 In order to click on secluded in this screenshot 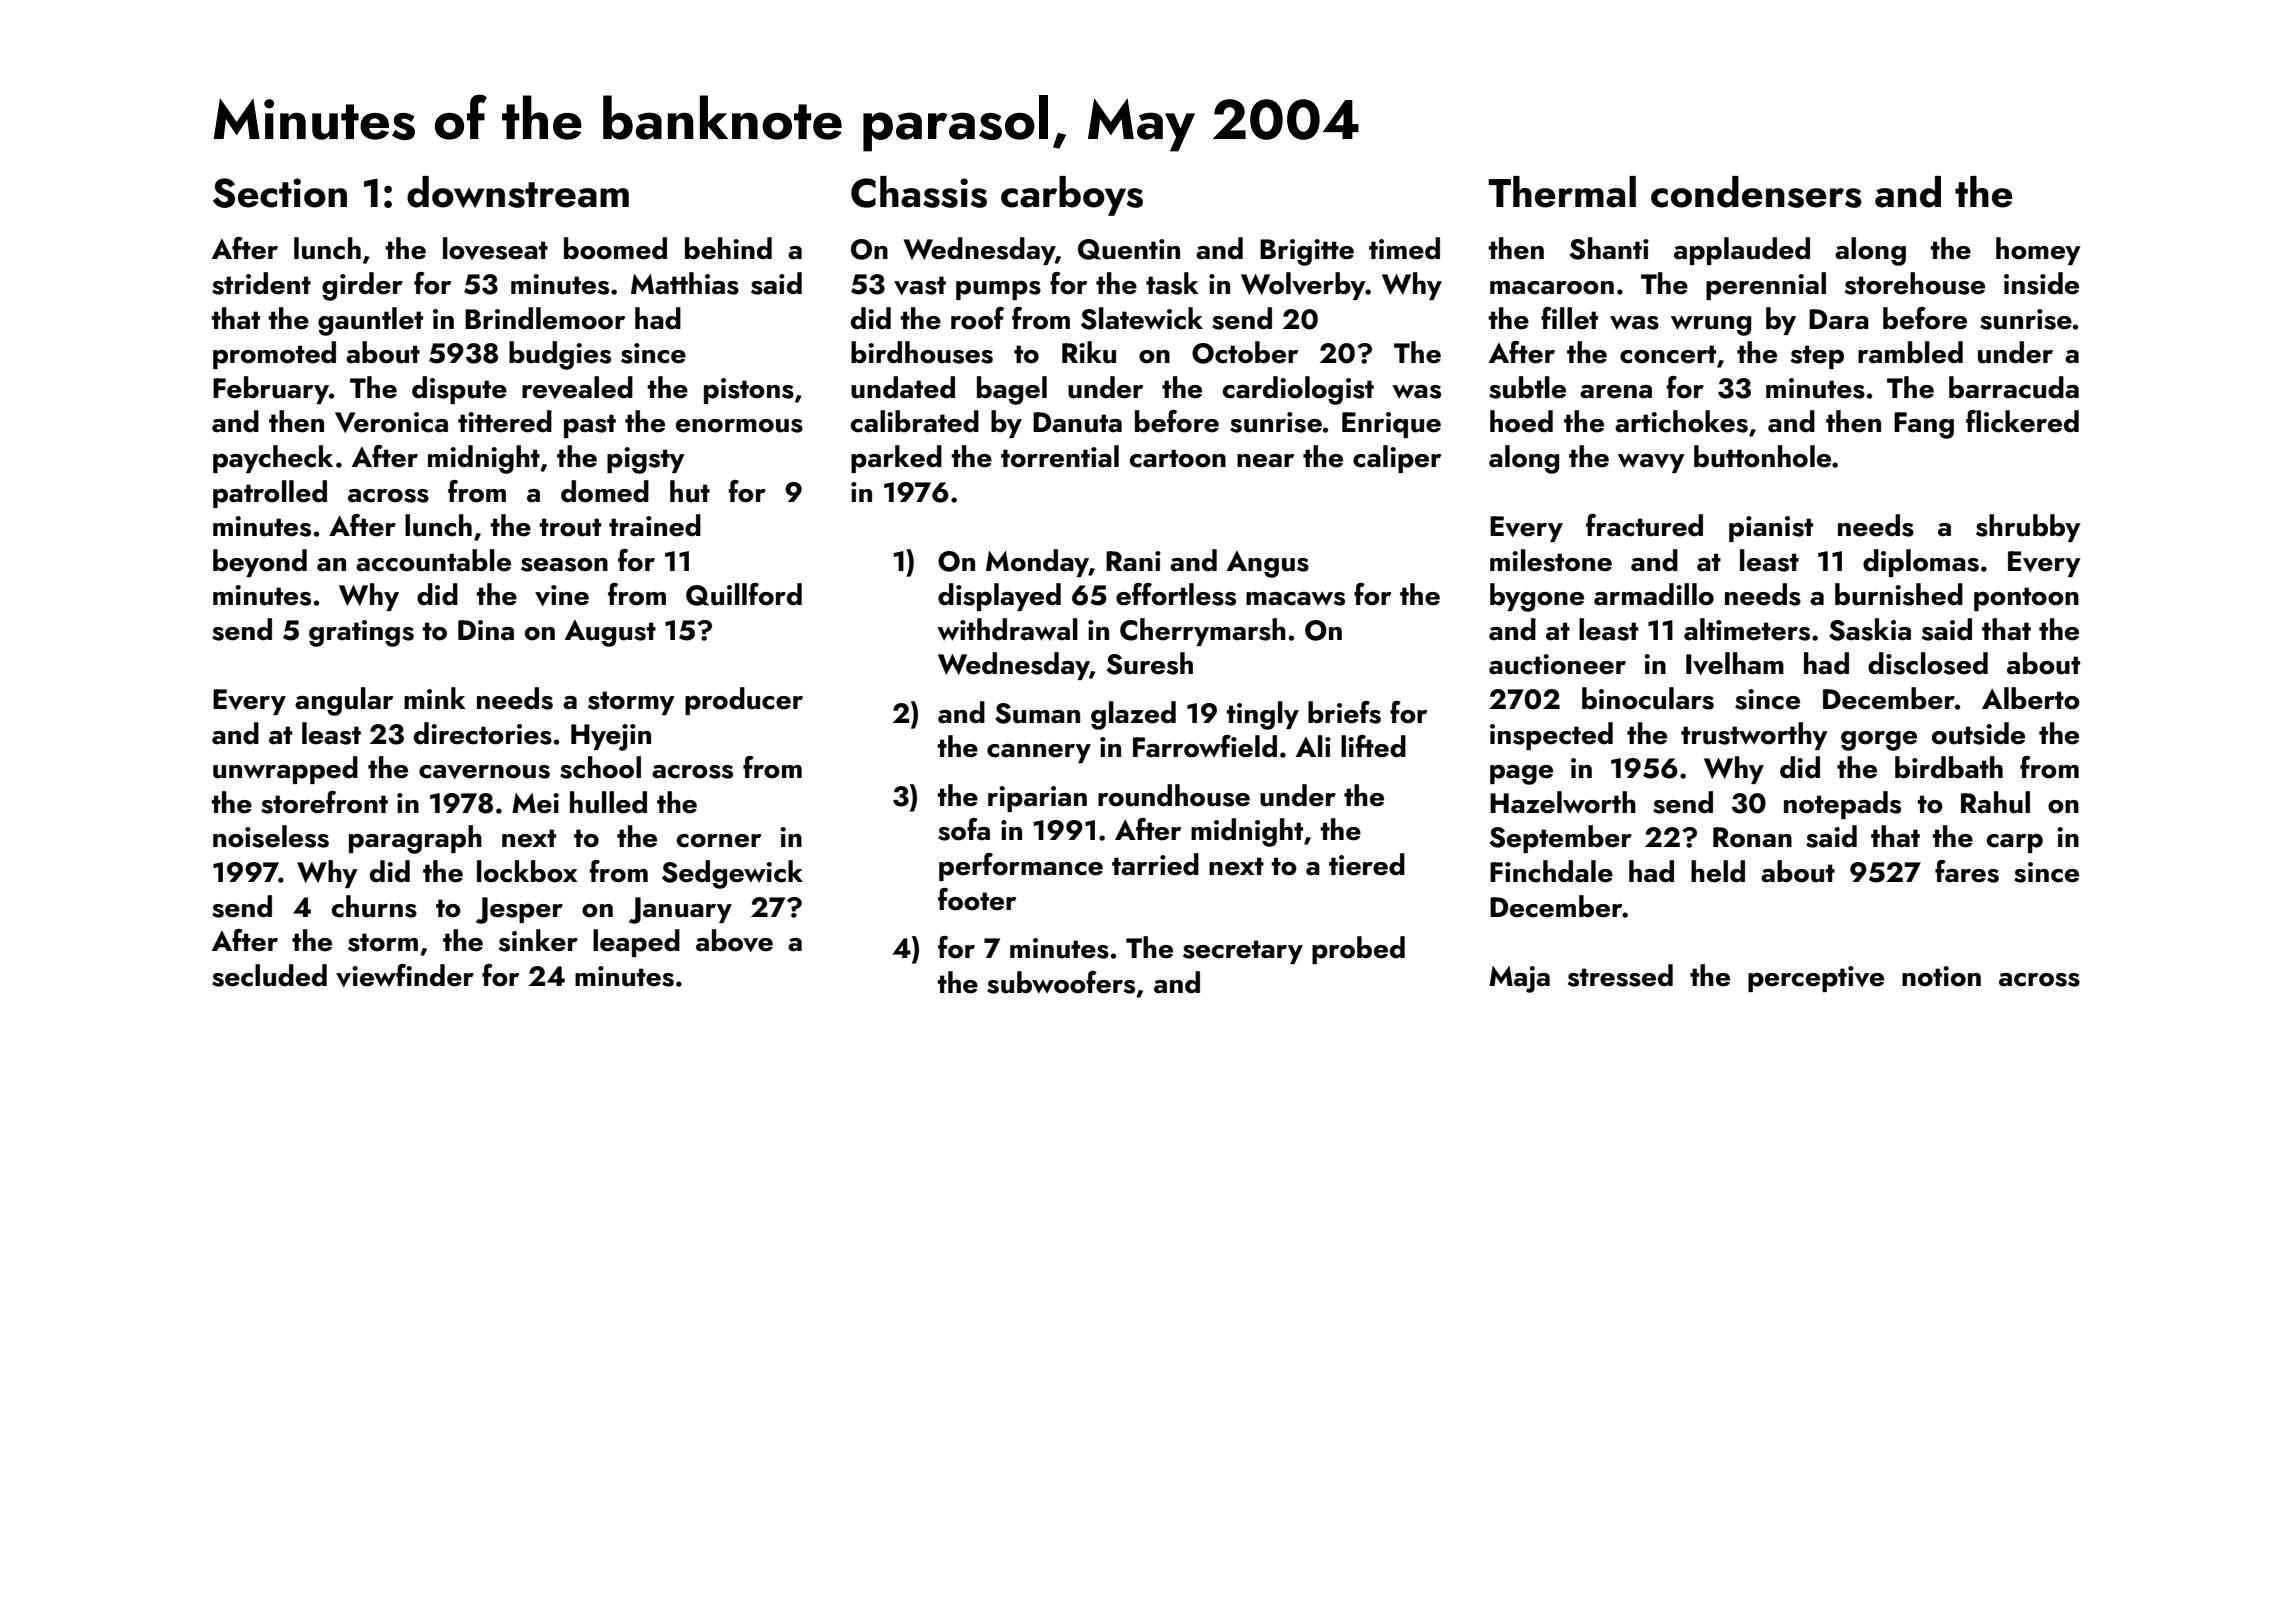, I will do `click(269, 975)`.
